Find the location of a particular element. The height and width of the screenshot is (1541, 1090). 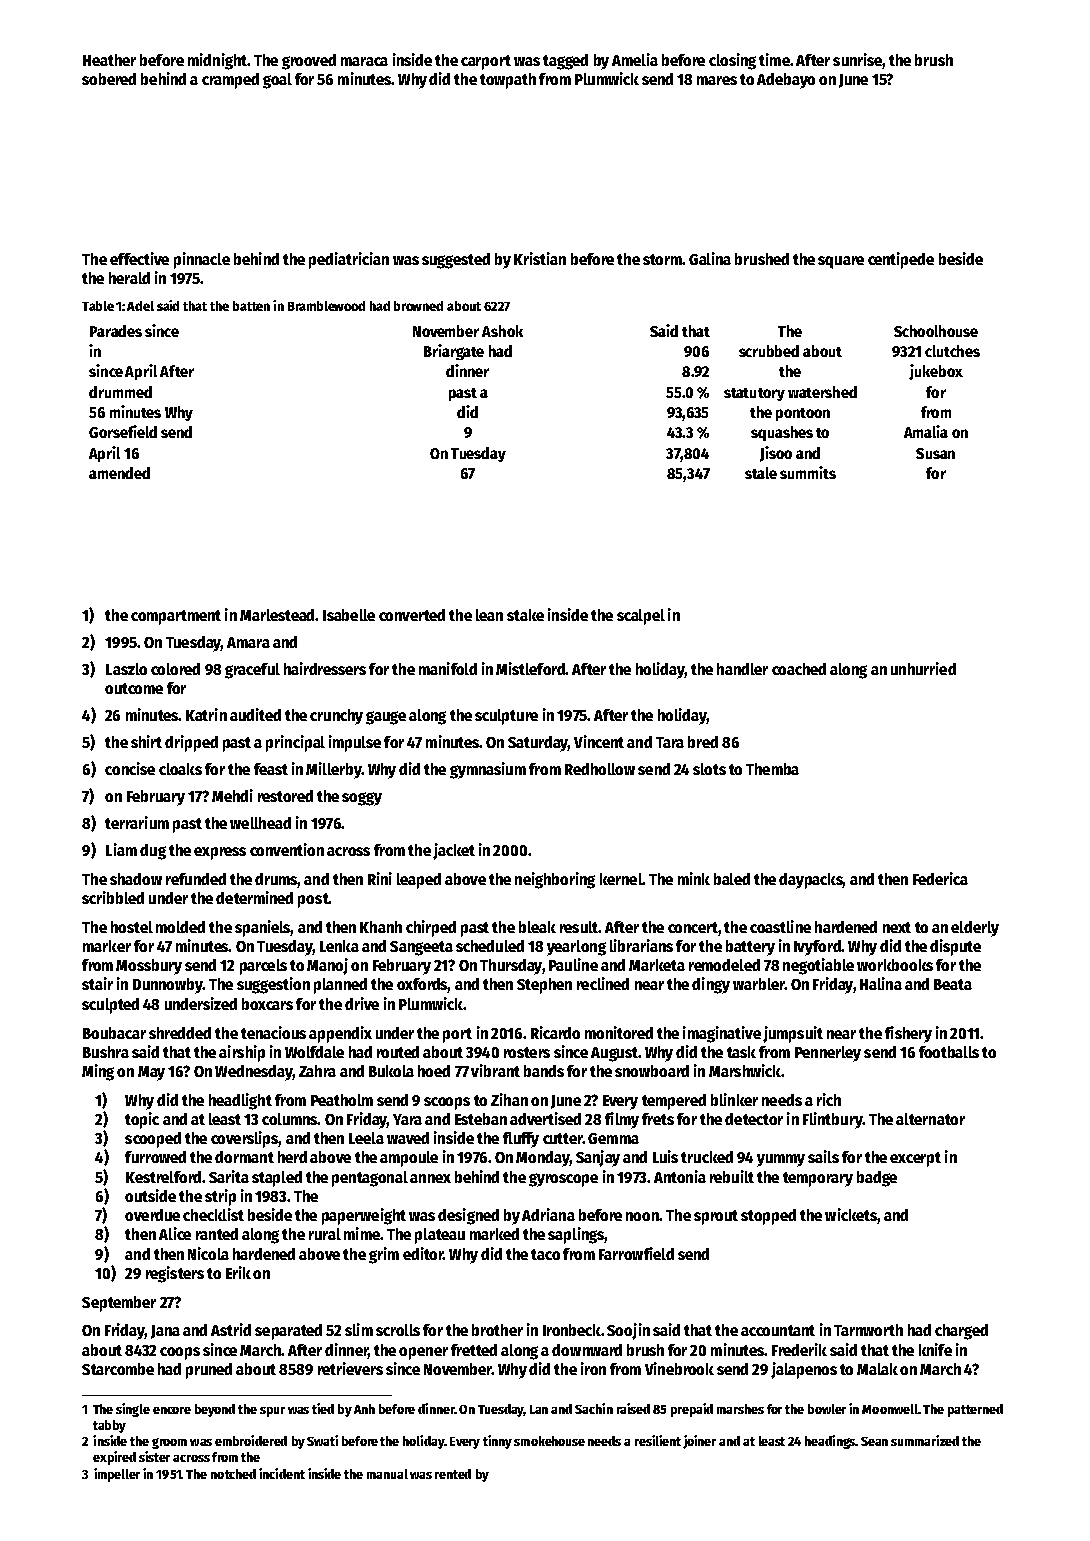

Heather is located at coordinates (109, 60).
